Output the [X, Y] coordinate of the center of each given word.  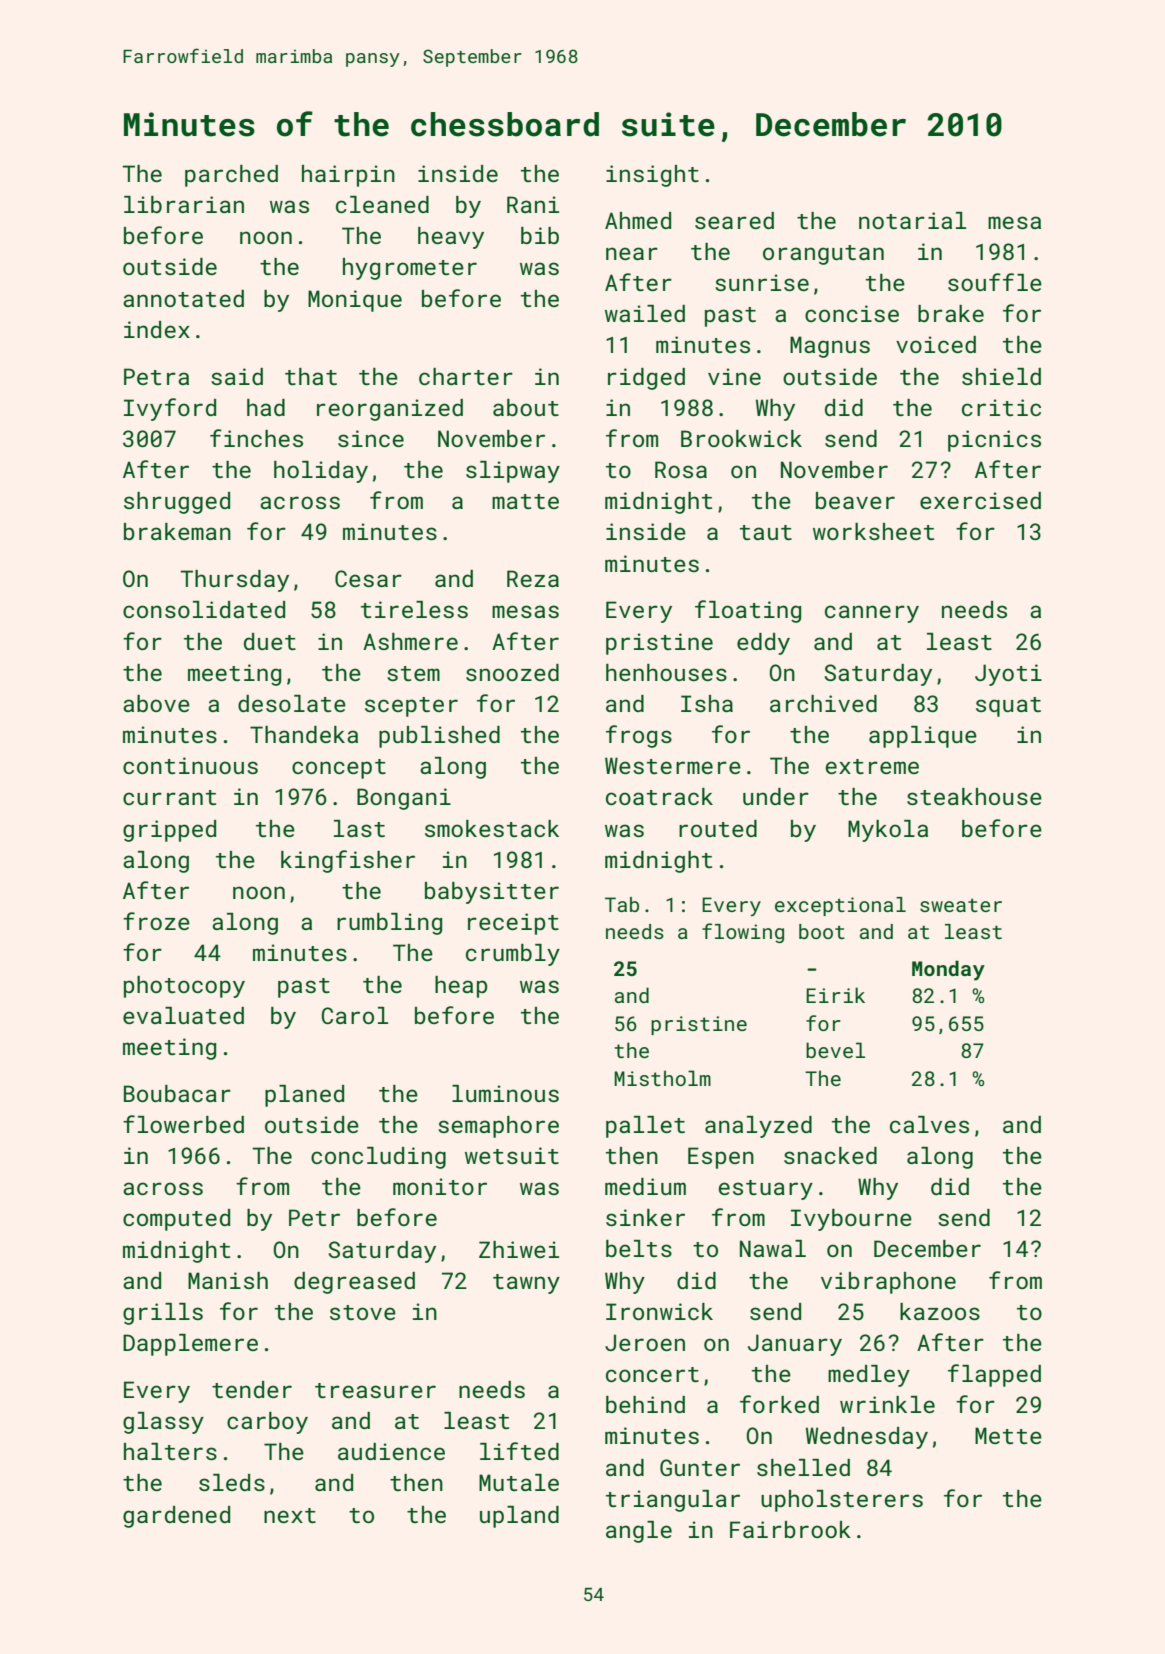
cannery [872, 614]
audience [391, 1451]
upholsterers [842, 1501]
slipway [513, 472]
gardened [176, 1517]
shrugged [177, 503]
